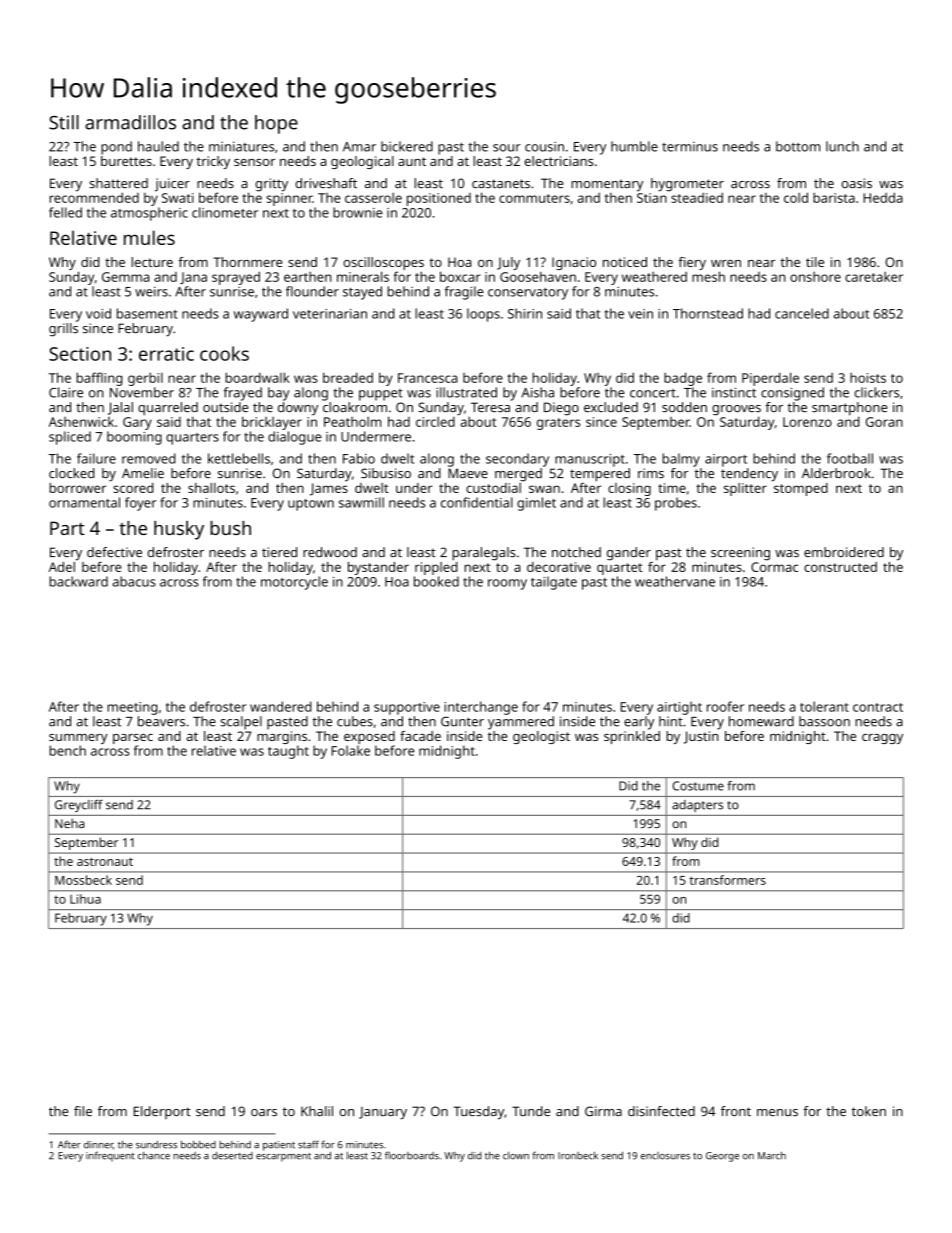  Describe the element at coordinates (407, 708) in the image. I see `supportive` at that location.
